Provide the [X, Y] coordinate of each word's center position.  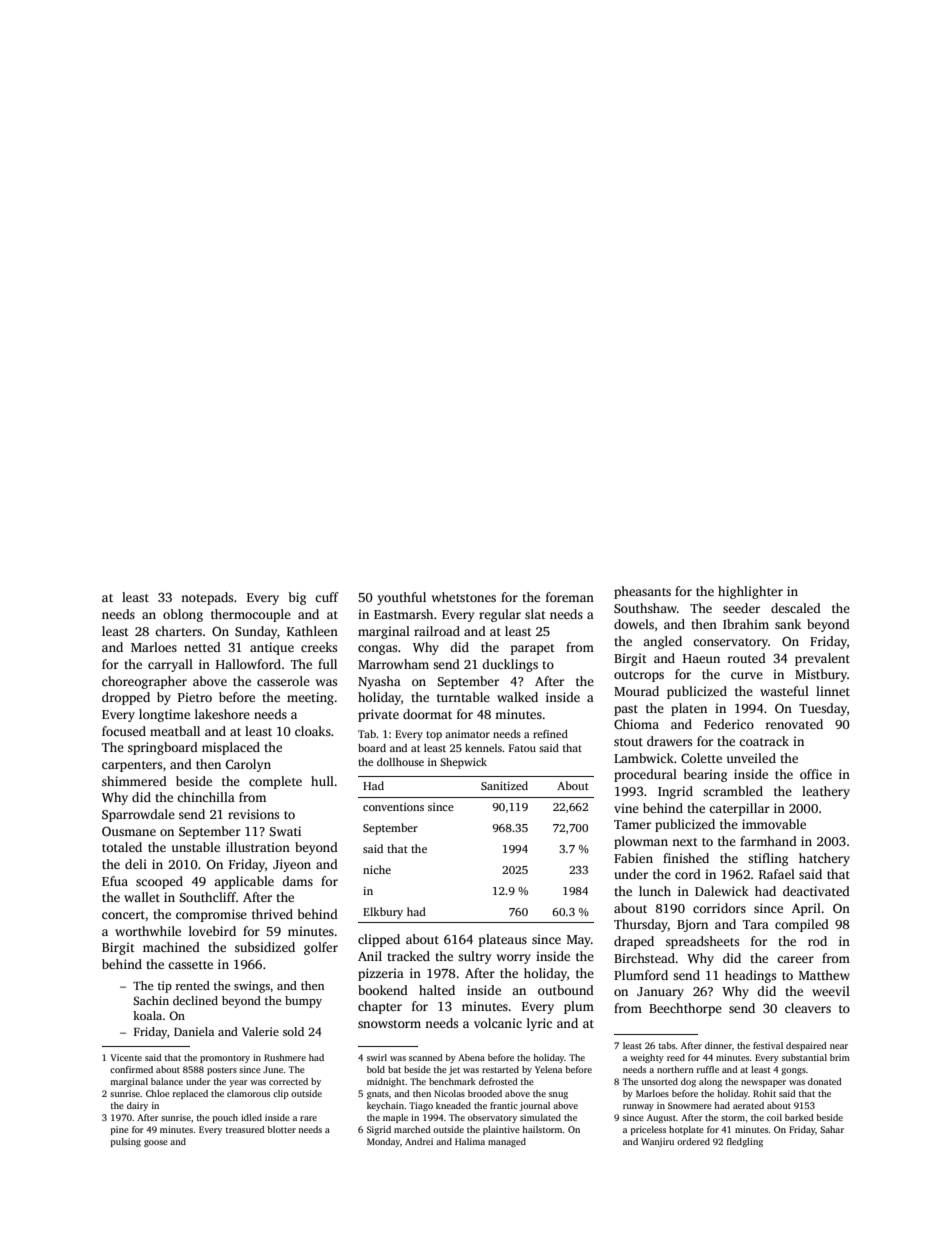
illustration [258, 847]
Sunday [256, 632]
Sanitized [504, 785]
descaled [796, 608]
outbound [566, 990]
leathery [826, 792]
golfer [321, 948]
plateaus [503, 940]
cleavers [808, 1008]
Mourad [636, 691]
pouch [225, 1118]
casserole [283, 681]
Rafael [777, 874]
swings [252, 987]
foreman [570, 597]
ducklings [510, 665]
